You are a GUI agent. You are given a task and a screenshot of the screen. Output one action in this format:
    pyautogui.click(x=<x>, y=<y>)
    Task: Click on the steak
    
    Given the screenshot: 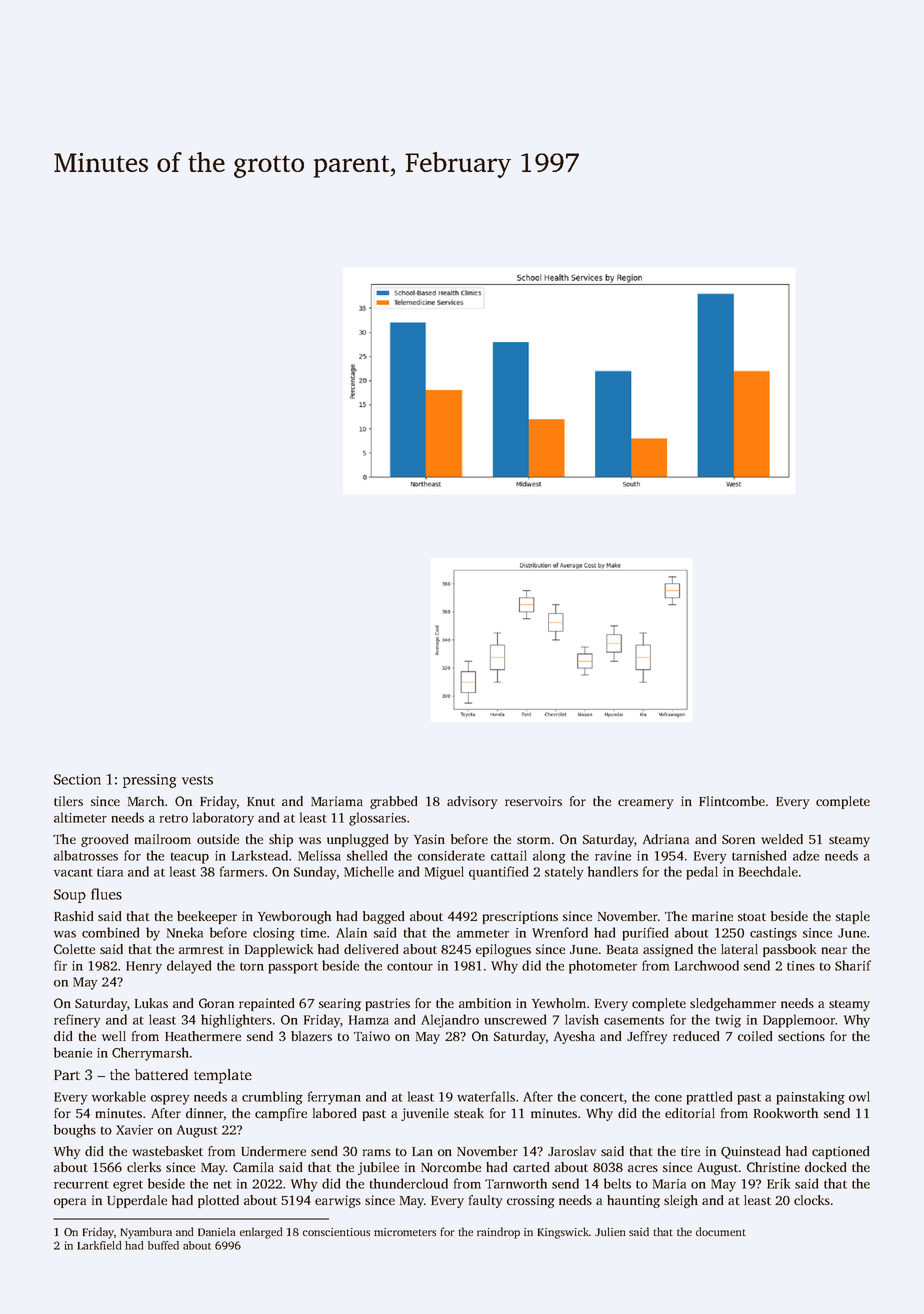 What is the action you would take?
    pyautogui.click(x=469, y=1113)
